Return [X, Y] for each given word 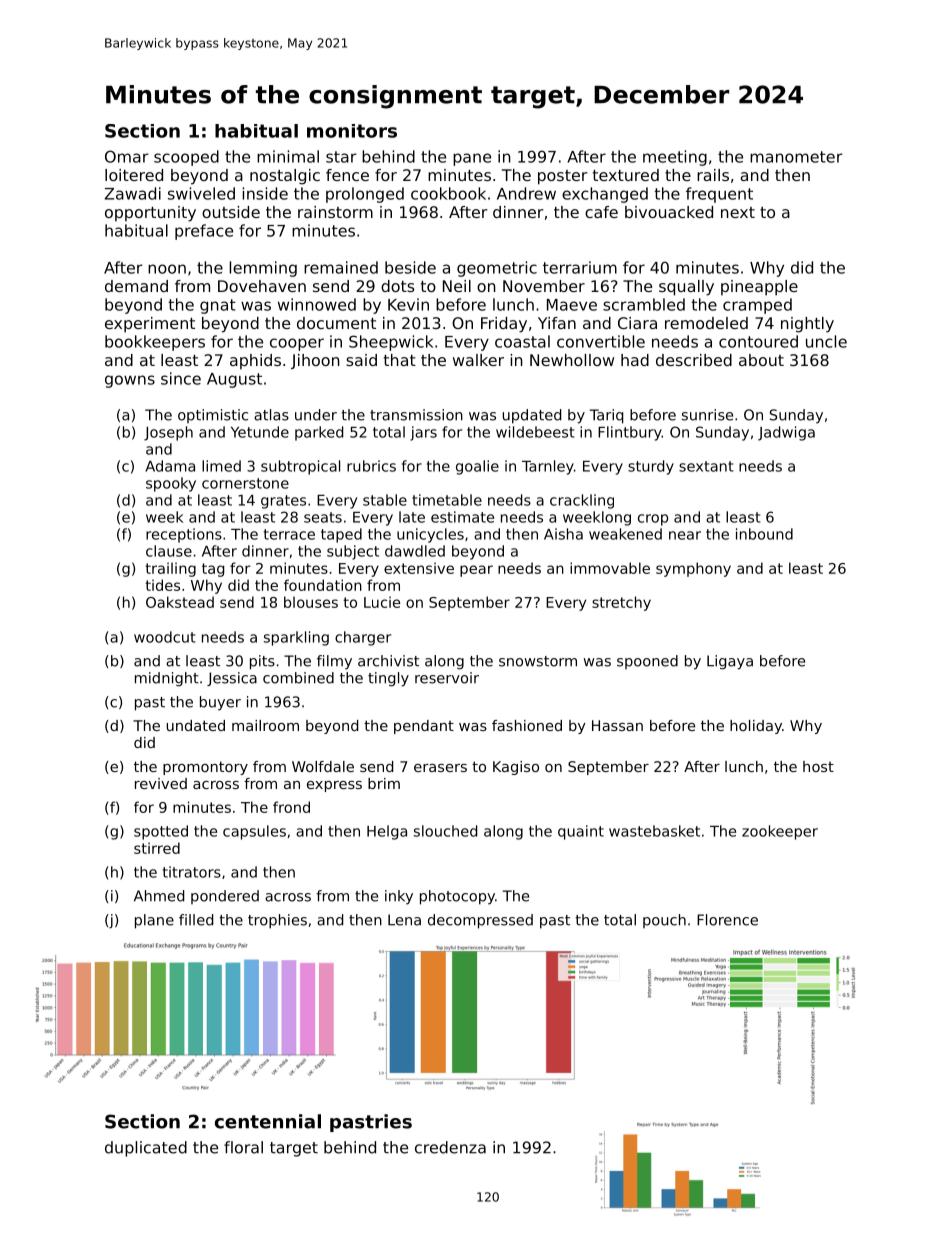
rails [713, 175]
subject [353, 552]
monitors [352, 131]
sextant [706, 466]
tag [213, 570]
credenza [450, 1147]
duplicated [146, 1149]
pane [472, 159]
